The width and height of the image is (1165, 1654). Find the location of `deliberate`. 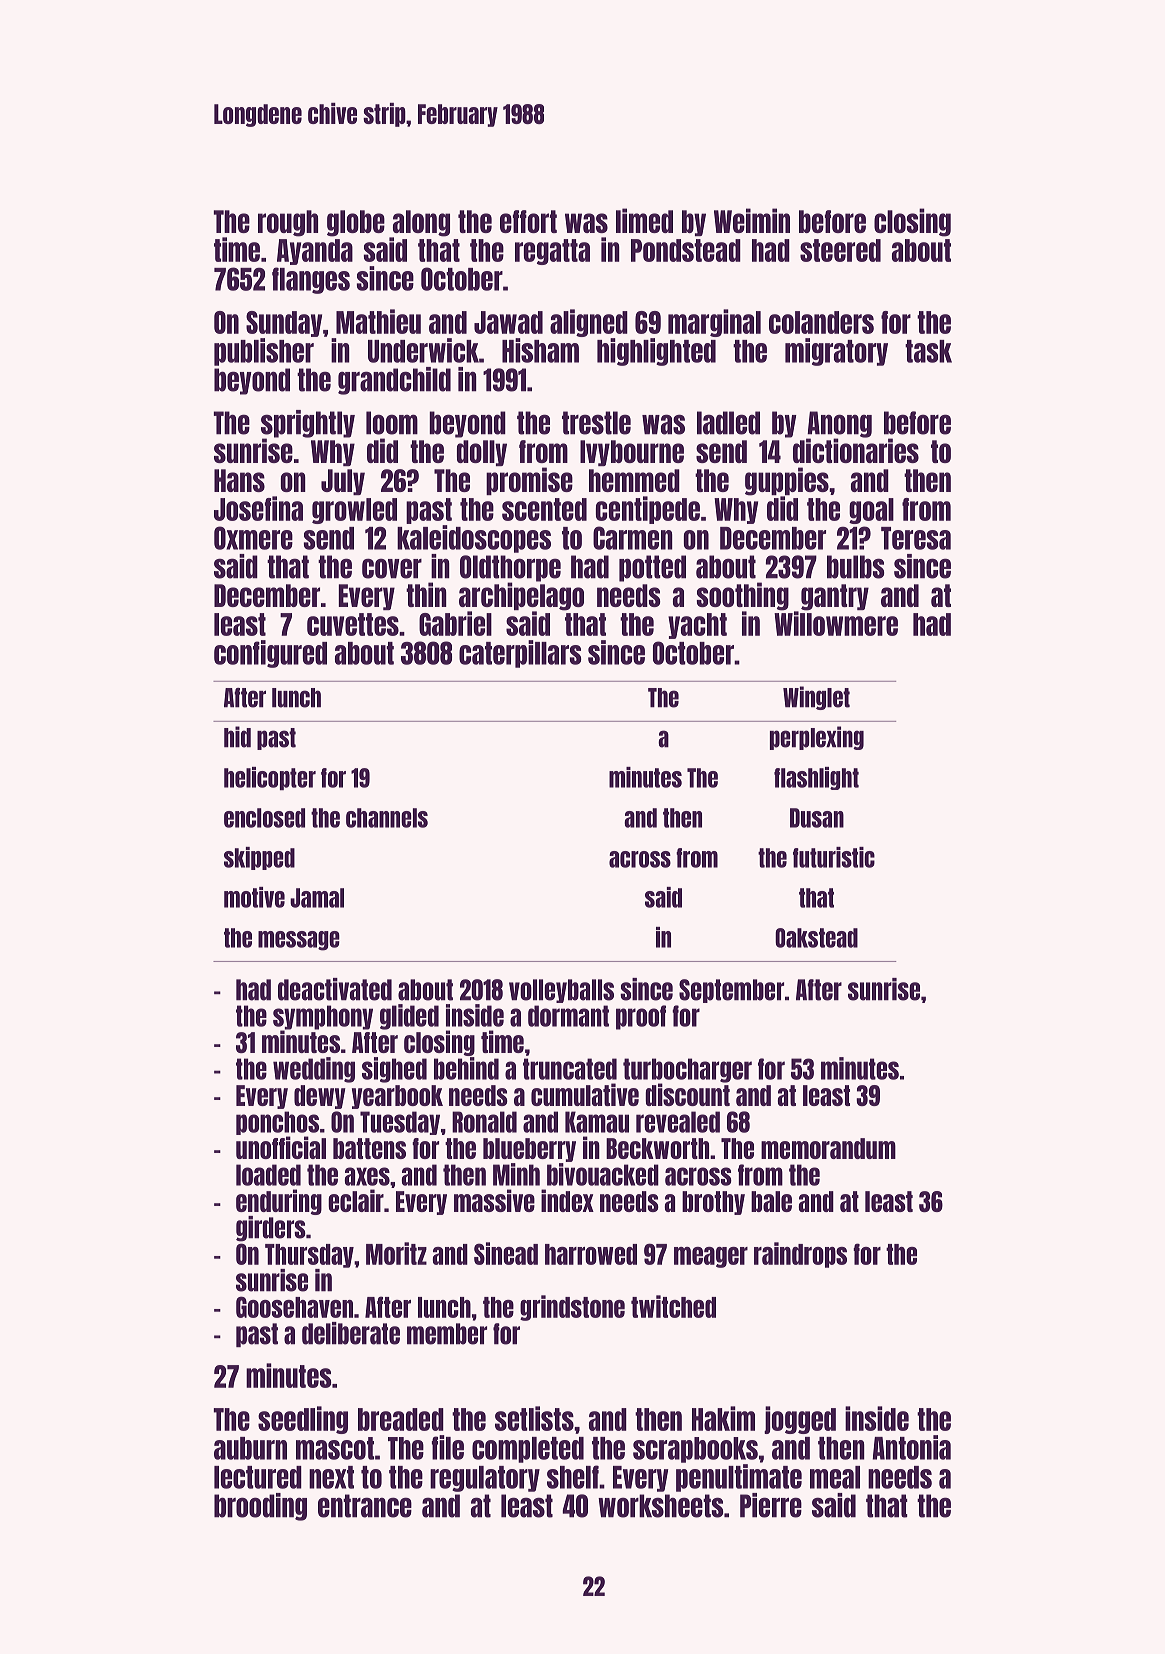

deliberate is located at coordinates (351, 1333).
